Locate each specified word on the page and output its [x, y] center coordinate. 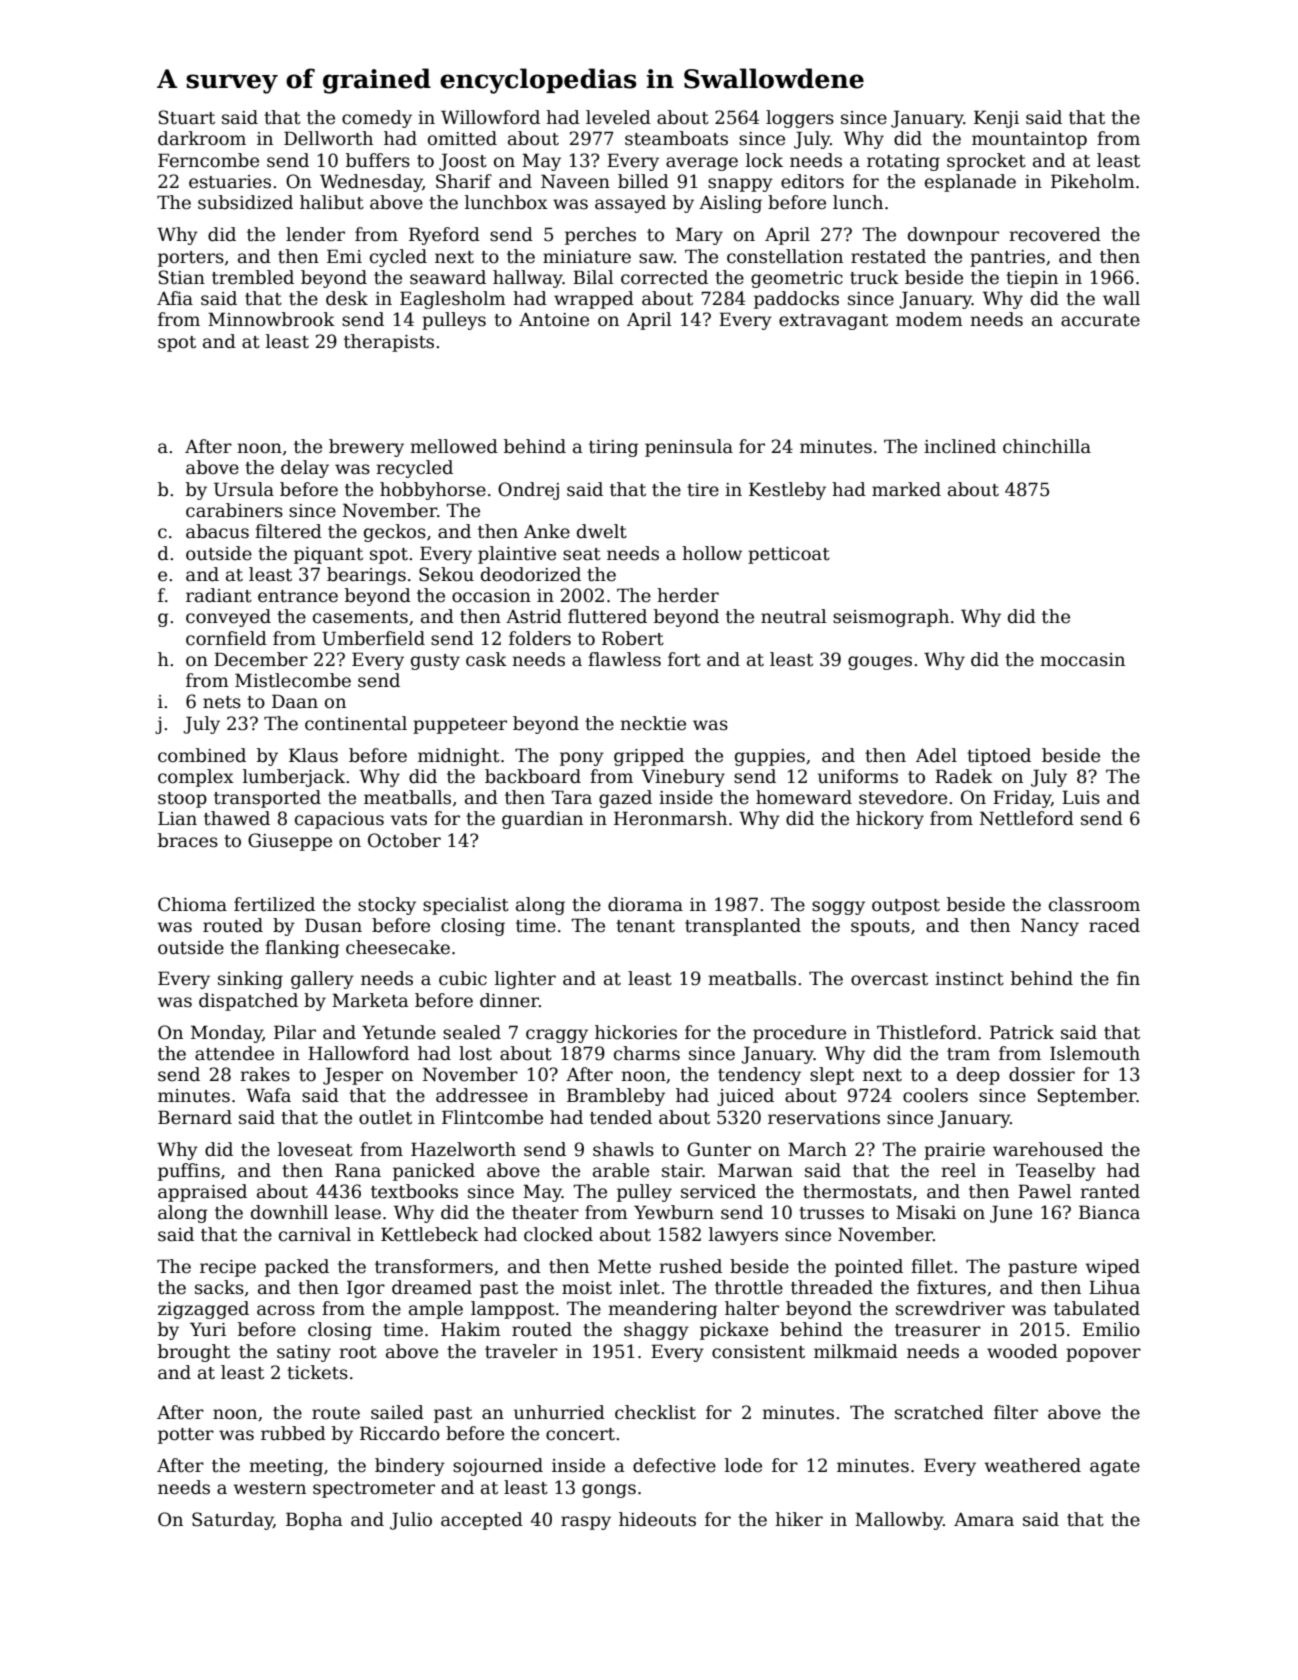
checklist [655, 1412]
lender [315, 234]
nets [222, 702]
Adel [936, 755]
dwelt [602, 531]
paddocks [796, 300]
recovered [1055, 234]
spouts [880, 928]
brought [194, 1353]
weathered [1033, 1465]
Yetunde [399, 1032]
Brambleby [616, 1097]
